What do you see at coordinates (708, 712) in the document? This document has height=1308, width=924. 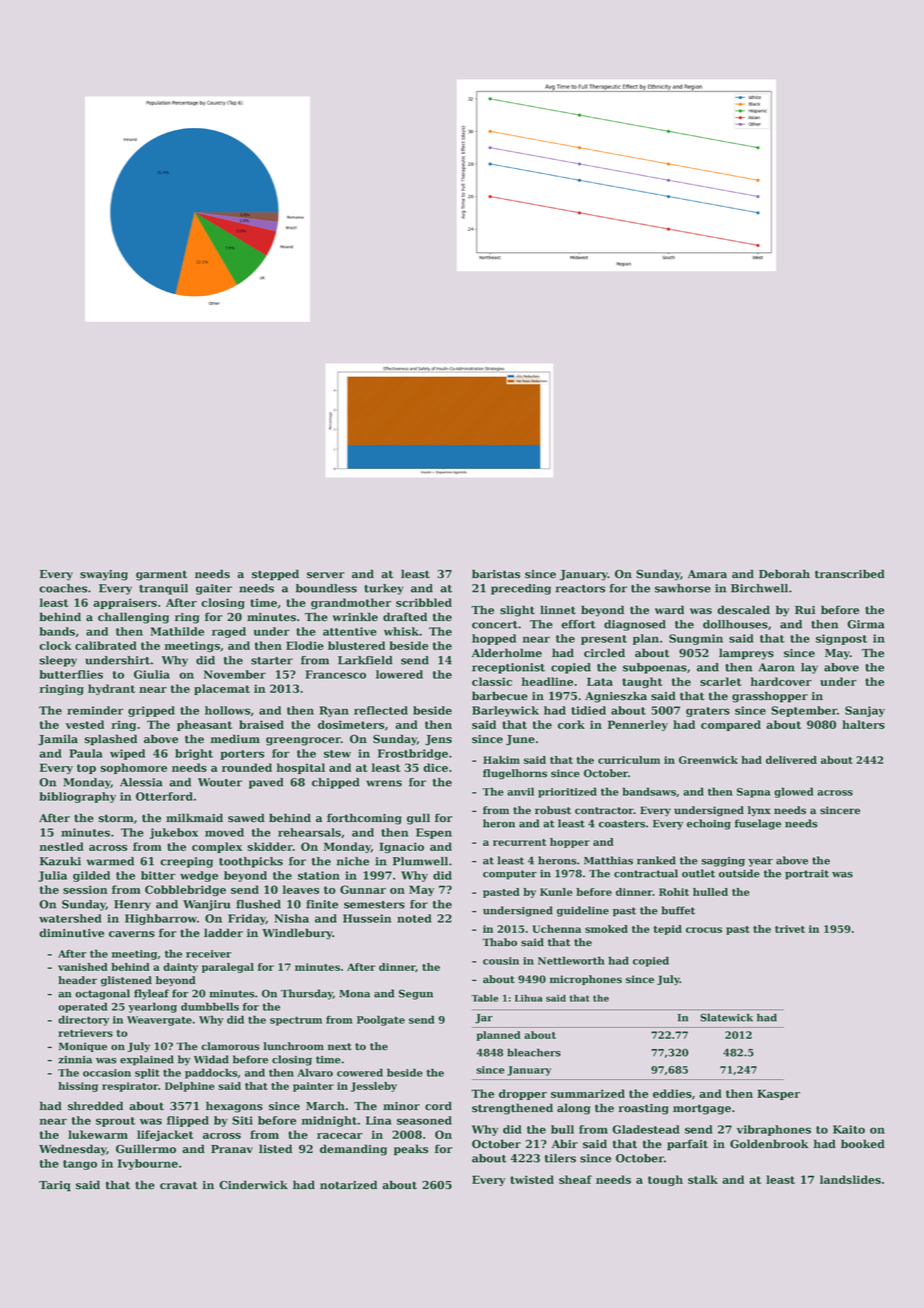 I see `graters` at bounding box center [708, 712].
